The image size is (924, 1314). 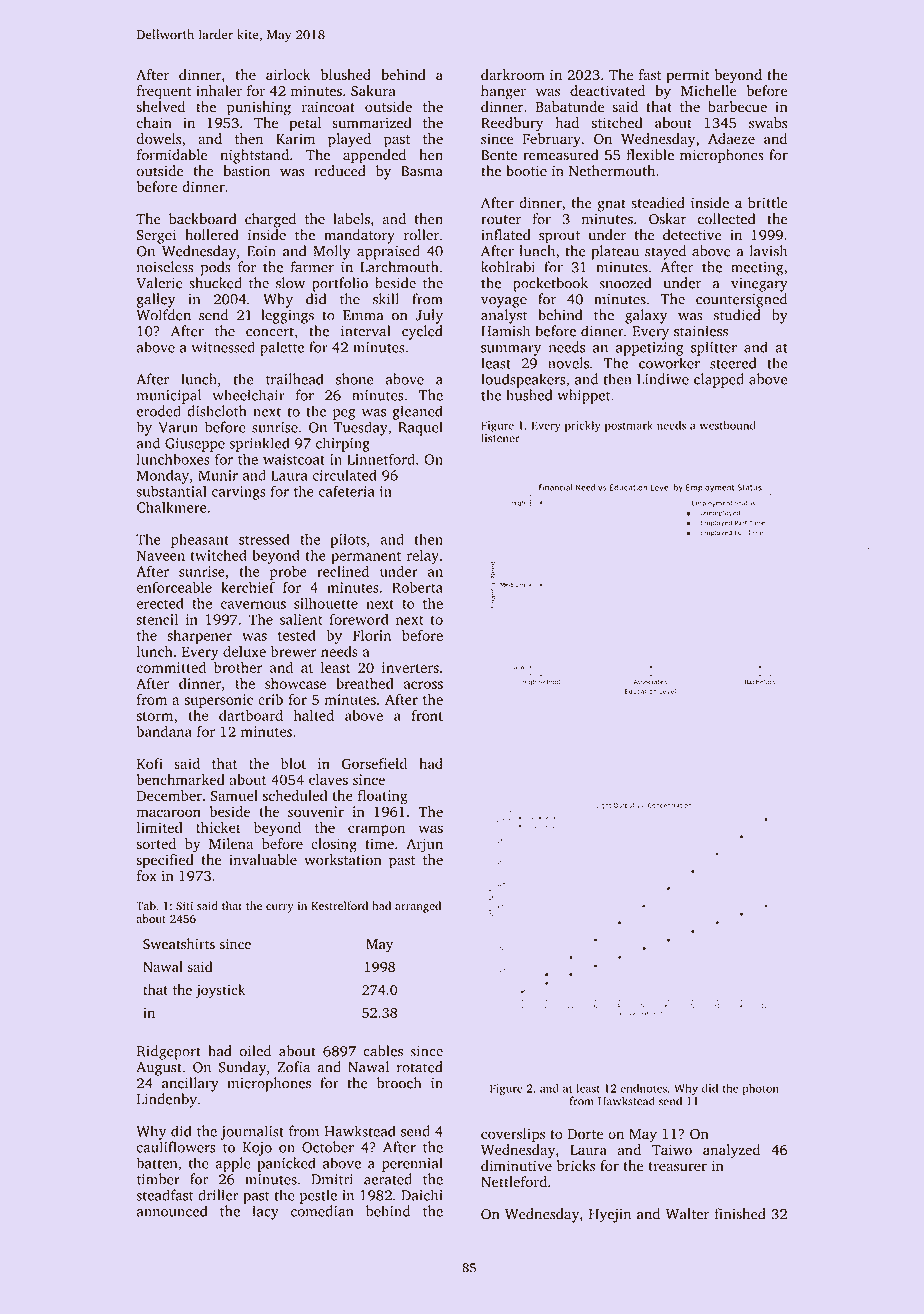 I want to click on chain, so click(x=154, y=122).
